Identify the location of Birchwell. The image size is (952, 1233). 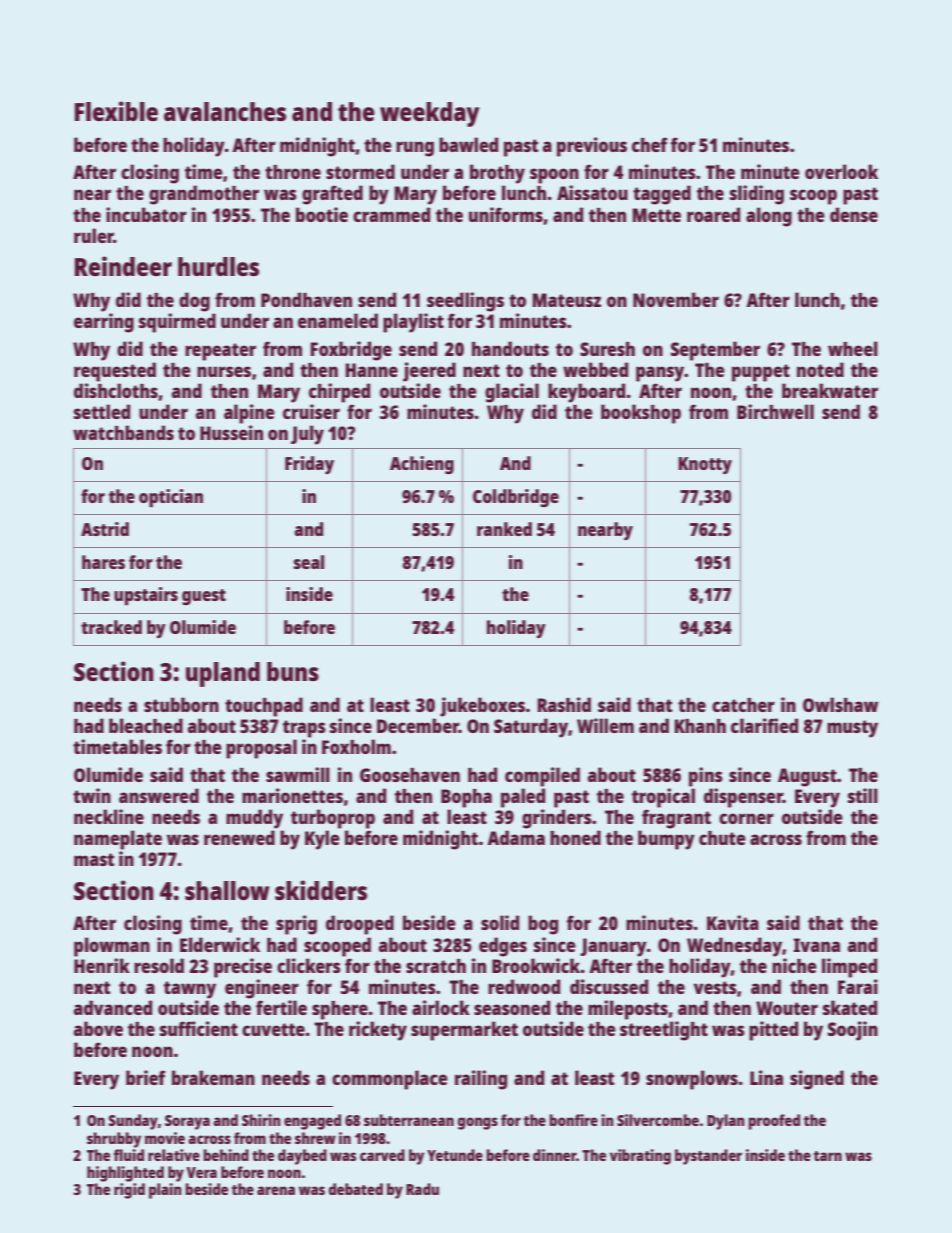
(775, 411).
